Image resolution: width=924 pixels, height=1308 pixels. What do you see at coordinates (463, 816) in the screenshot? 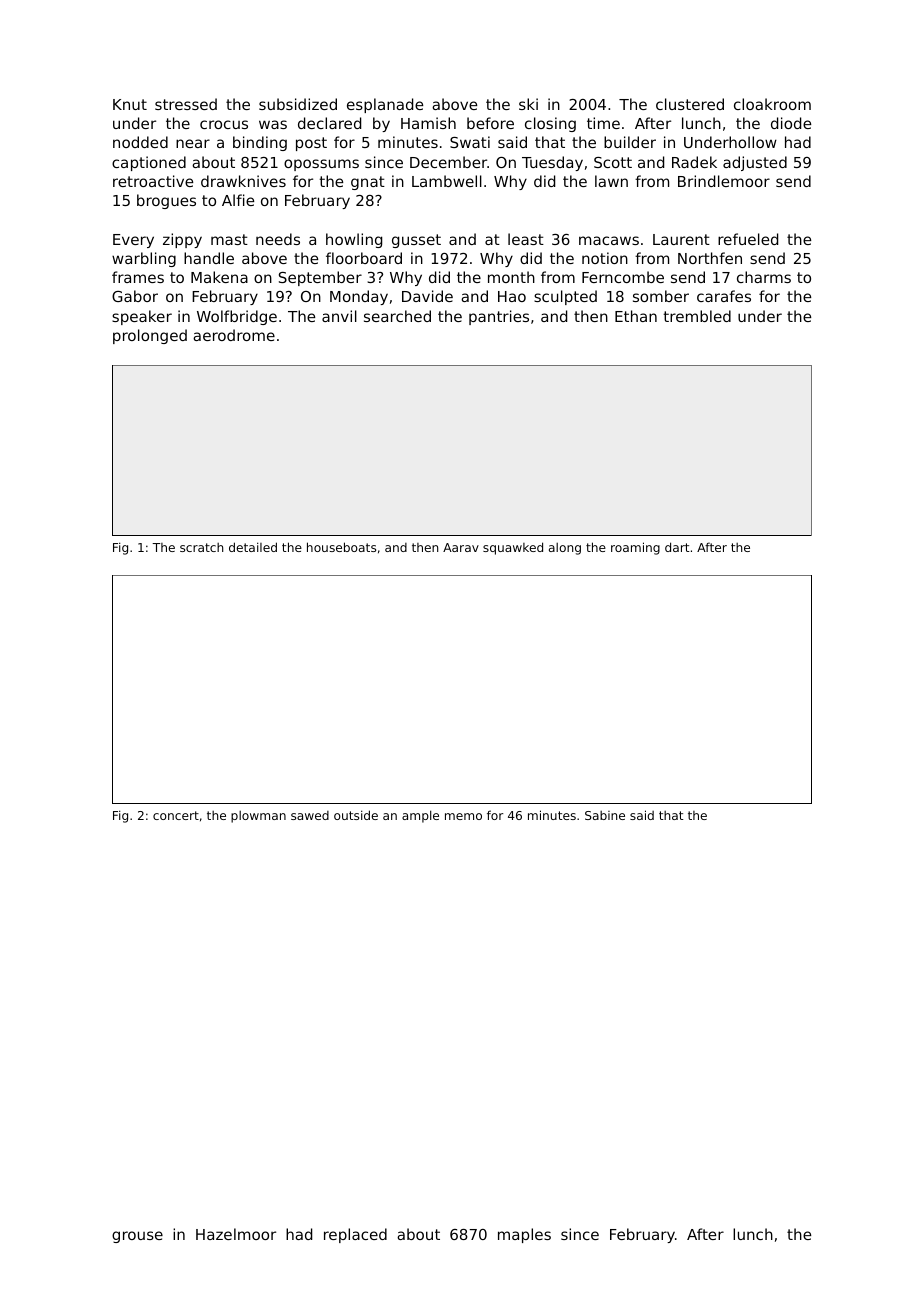
I see `memo` at bounding box center [463, 816].
